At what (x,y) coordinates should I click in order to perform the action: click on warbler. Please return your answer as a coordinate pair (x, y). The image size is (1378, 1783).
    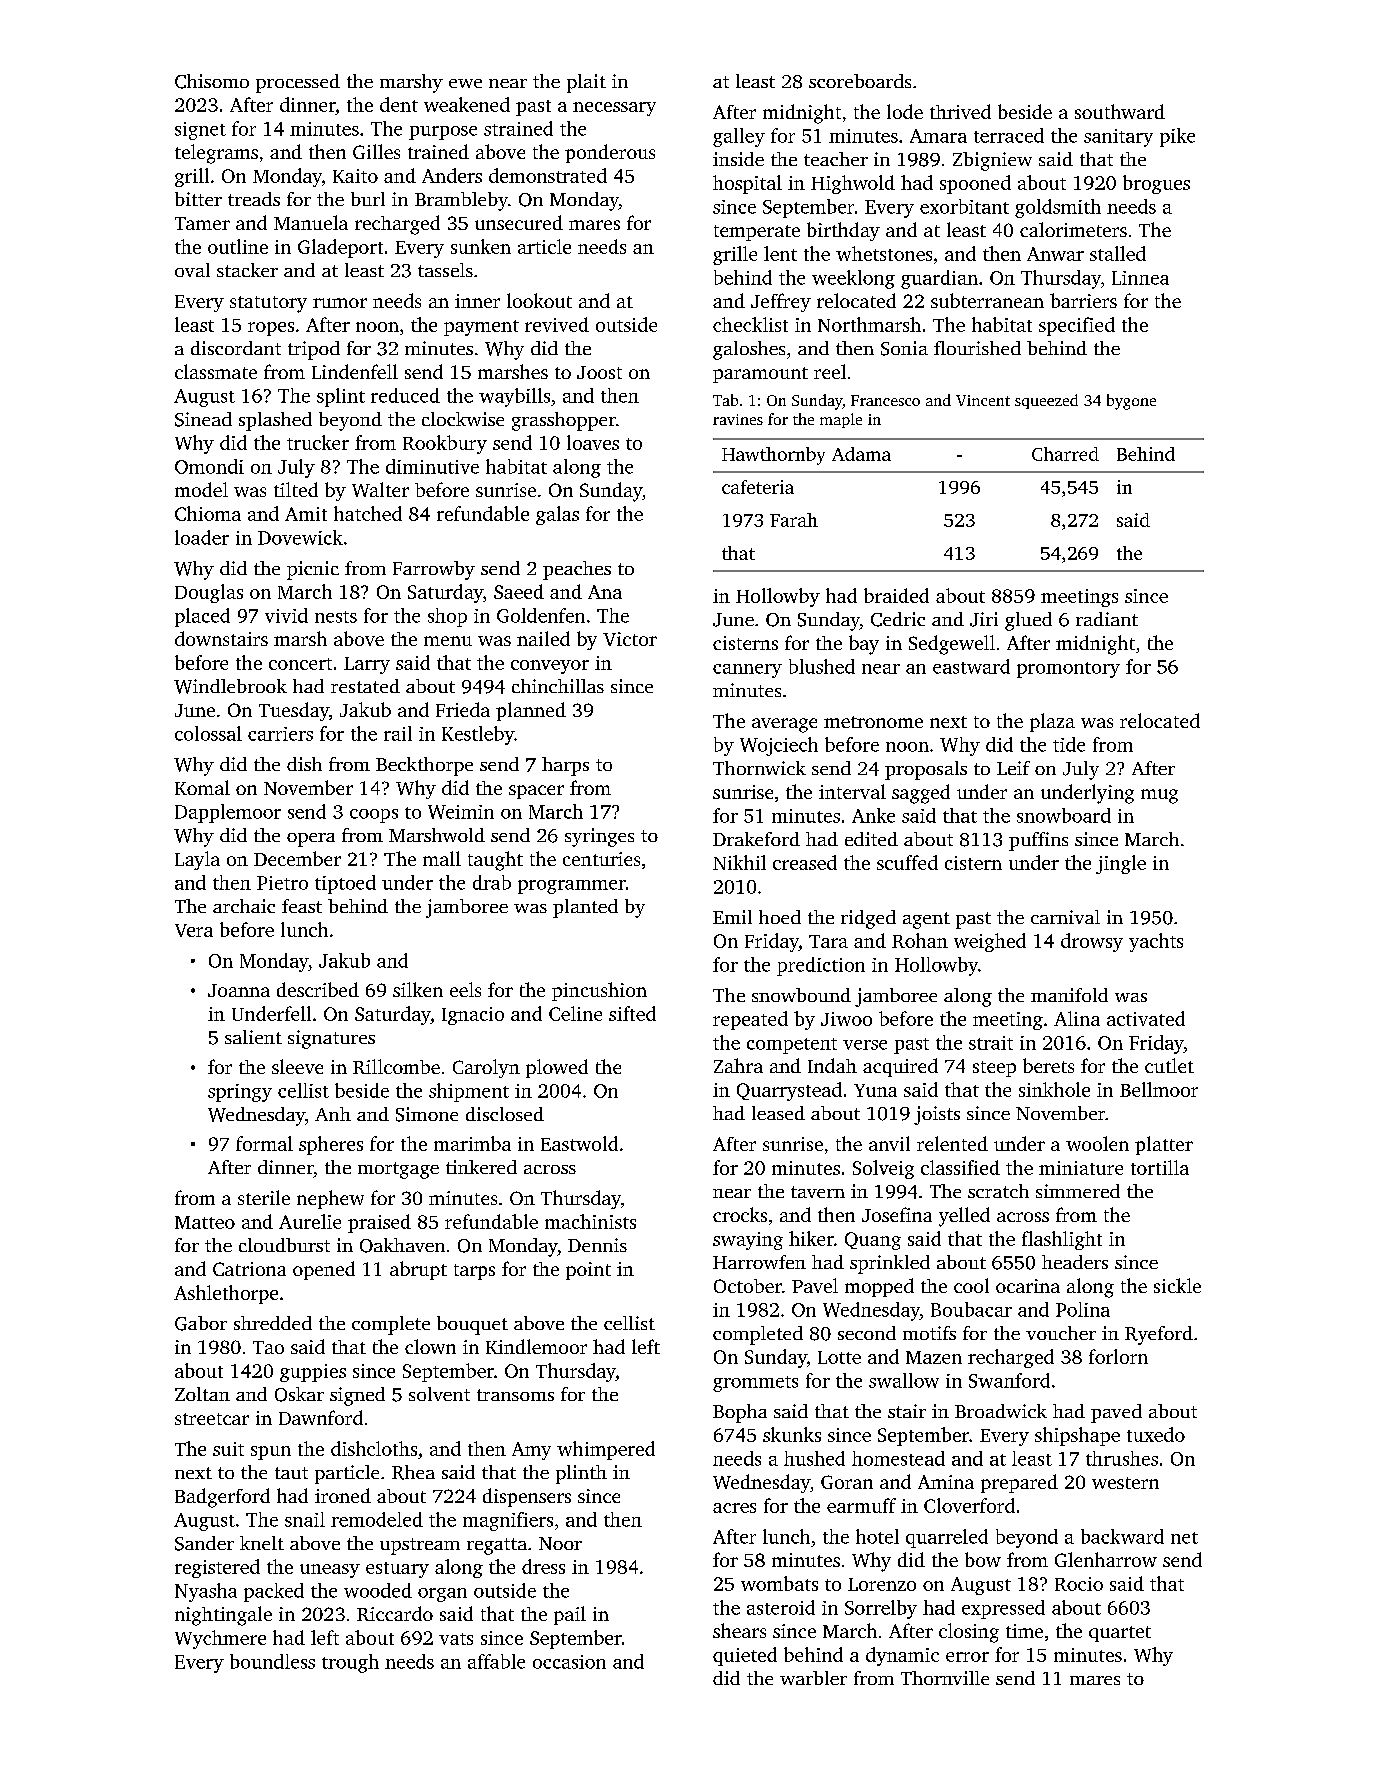
    Looking at the image, I should click on (813, 1678).
